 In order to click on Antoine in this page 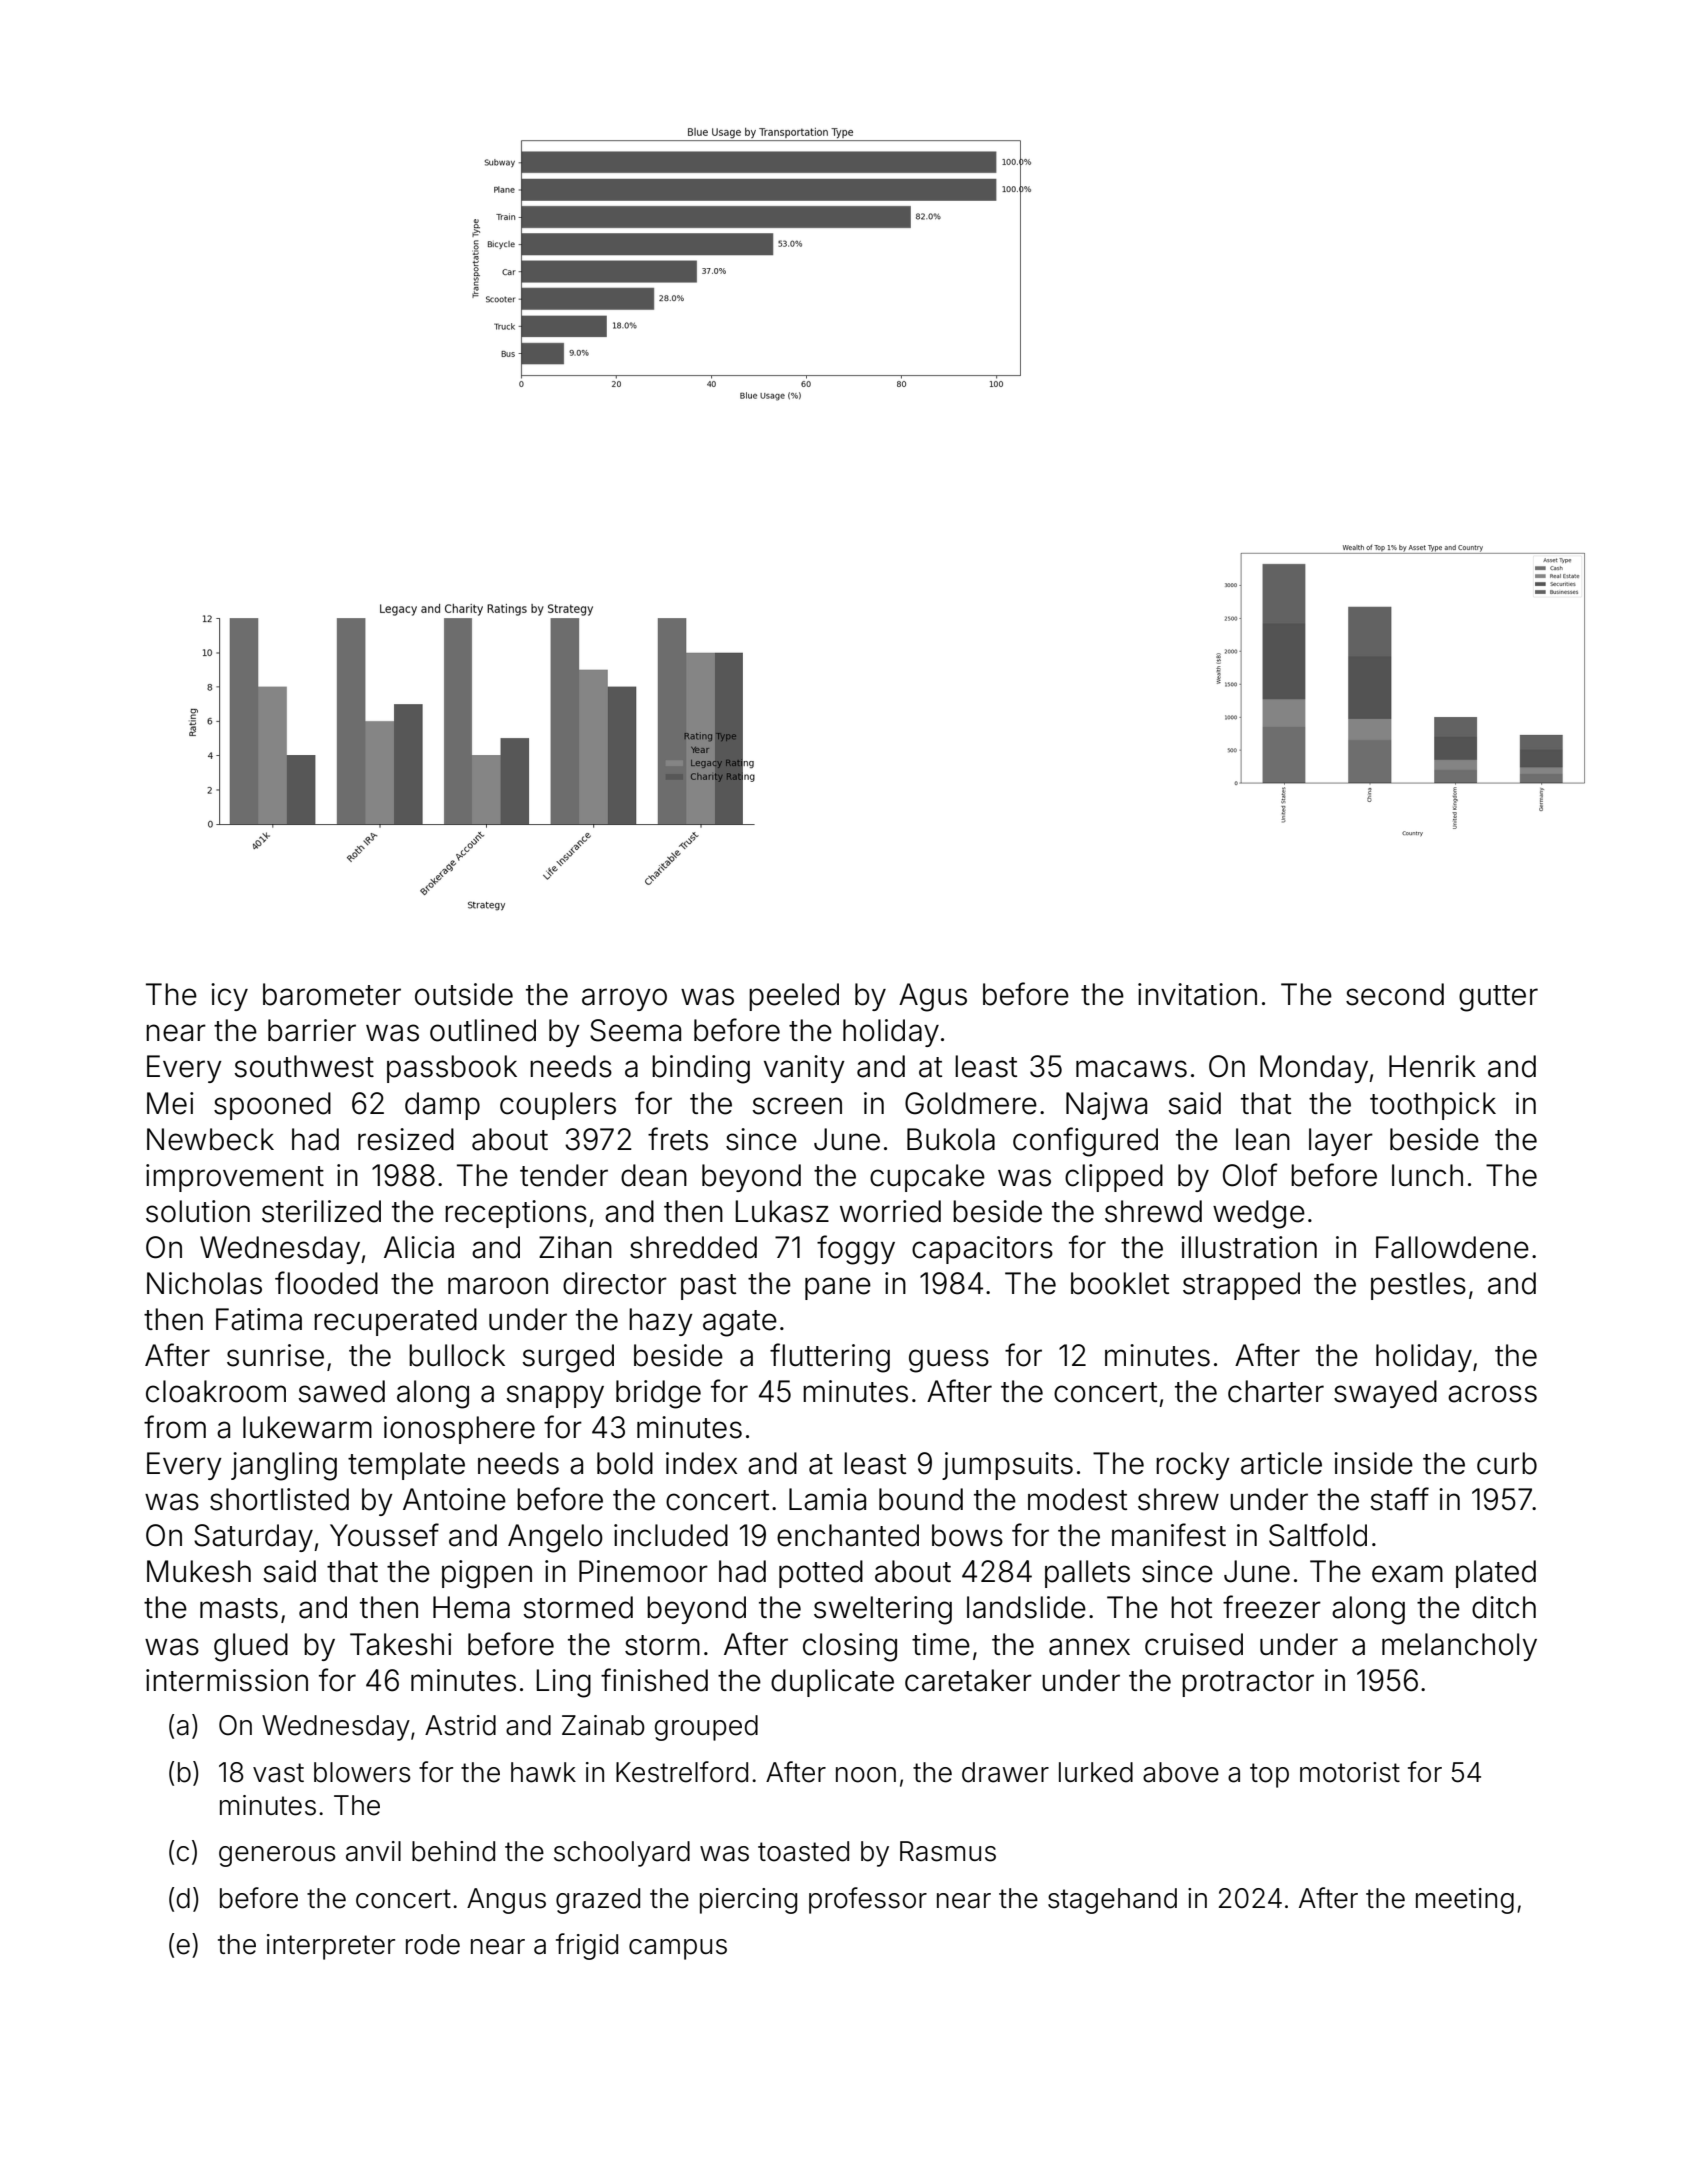, I will do `click(454, 1499)`.
